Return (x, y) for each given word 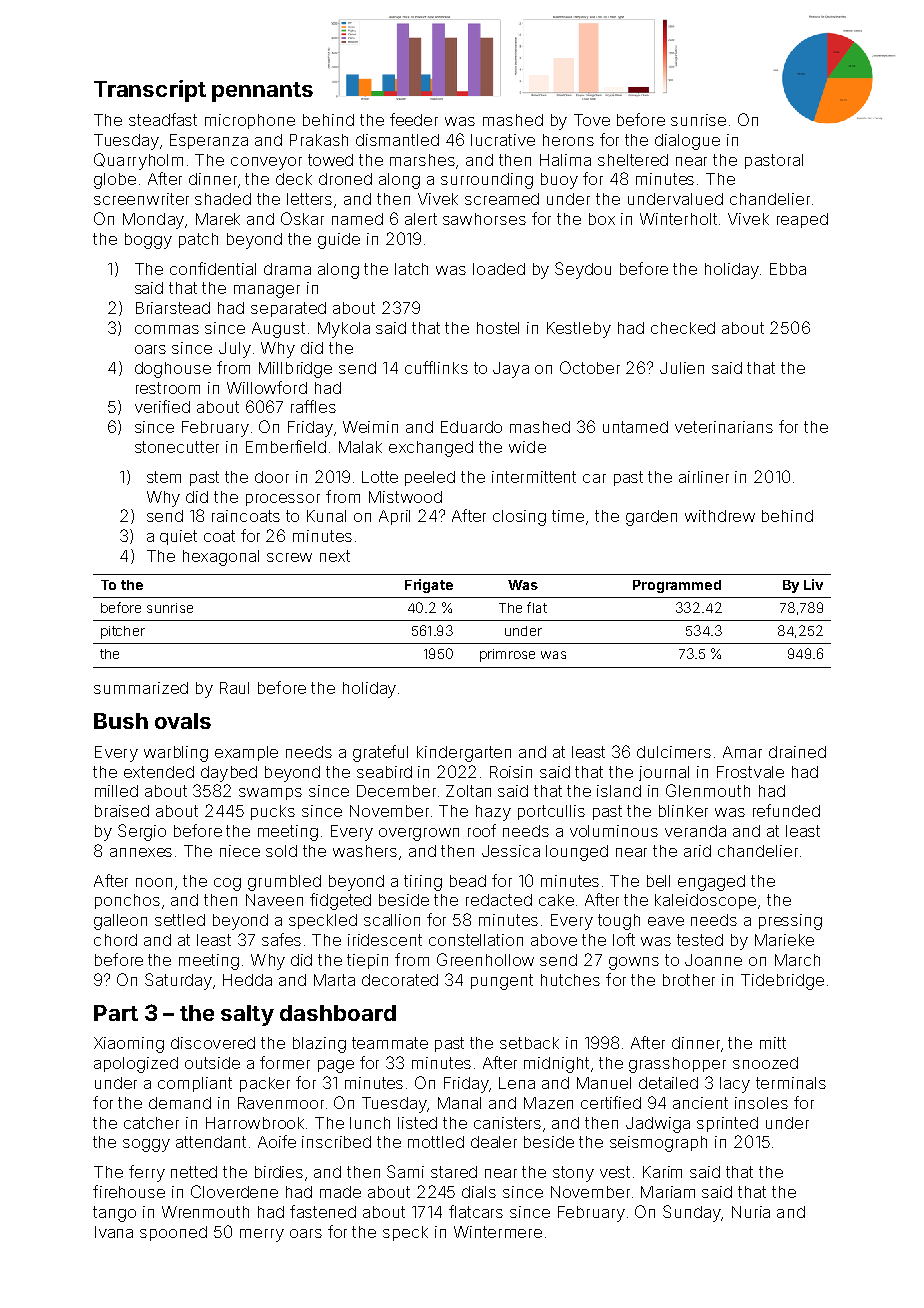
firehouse (129, 1191)
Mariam (668, 1192)
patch (198, 240)
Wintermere (498, 1232)
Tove (592, 120)
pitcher (123, 632)
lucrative (503, 140)
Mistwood (405, 497)
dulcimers (674, 752)
